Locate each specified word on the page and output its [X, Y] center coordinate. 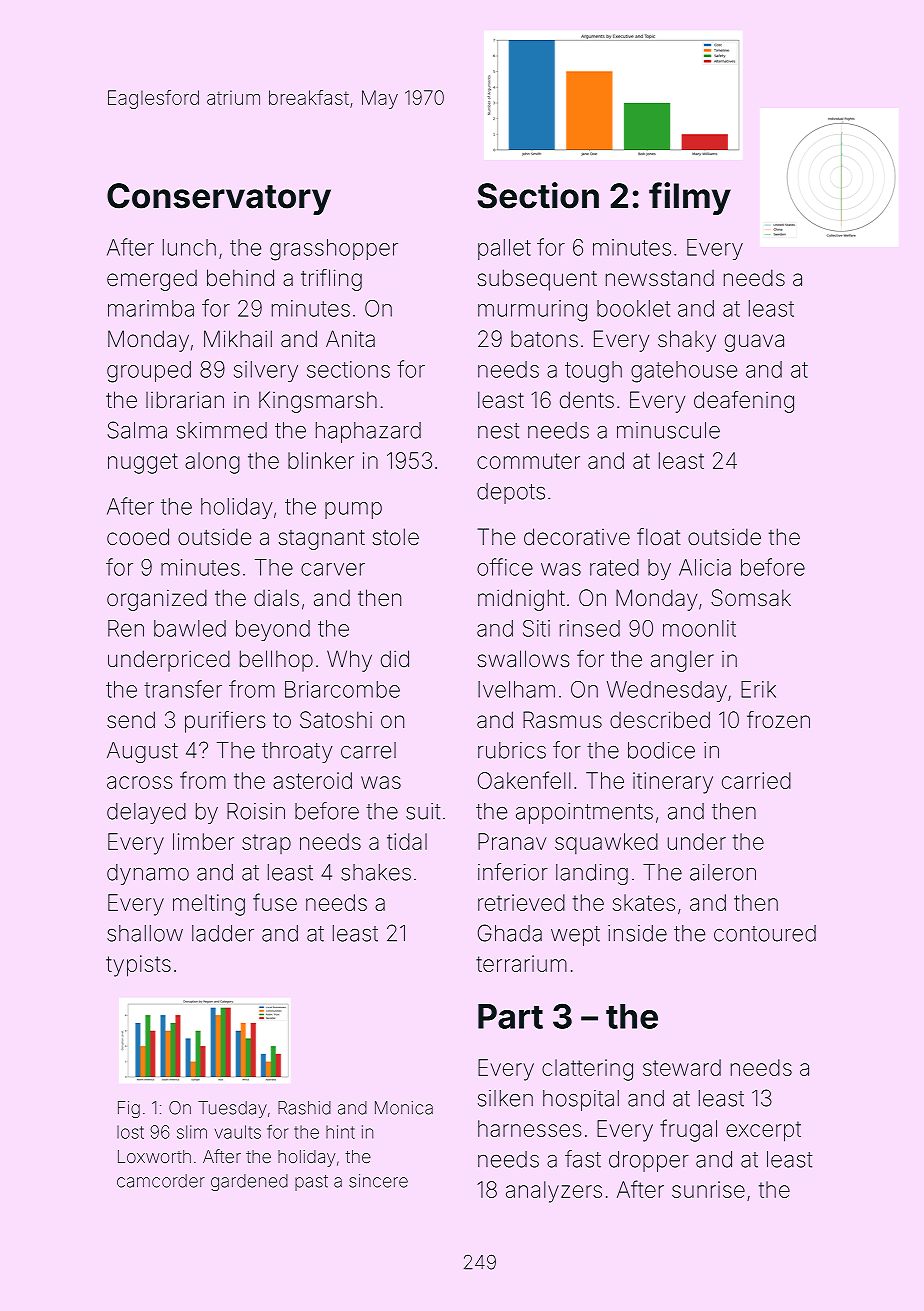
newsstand [660, 278]
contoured [765, 933]
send [131, 720]
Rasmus [562, 720]
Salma [137, 430]
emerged [152, 280]
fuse [275, 902]
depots [511, 493]
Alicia [705, 567]
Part [510, 1016]
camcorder [161, 1181]
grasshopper [334, 250]
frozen [778, 720]
